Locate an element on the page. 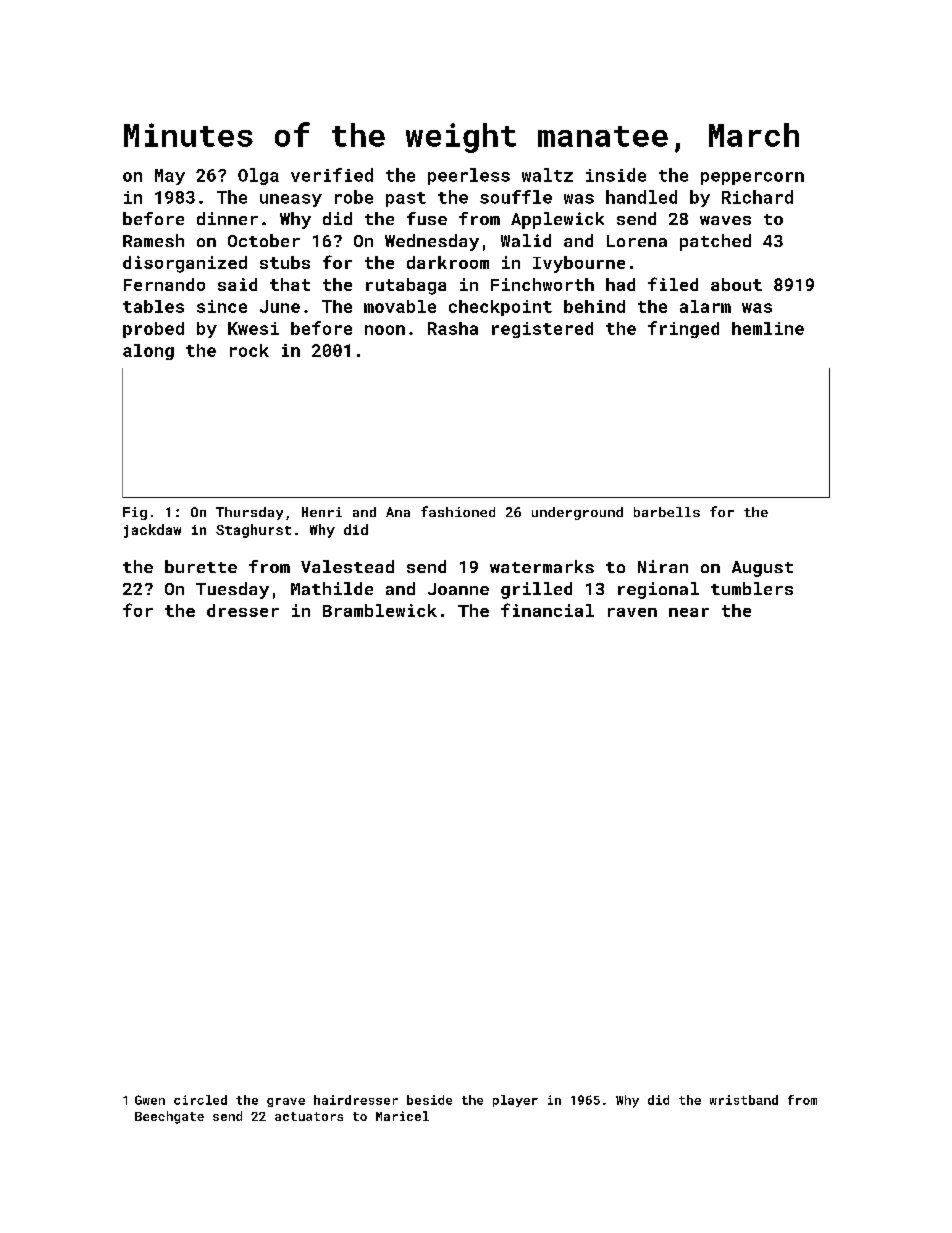 The height and width of the image is (1233, 952). peppercorn is located at coordinates (752, 178).
